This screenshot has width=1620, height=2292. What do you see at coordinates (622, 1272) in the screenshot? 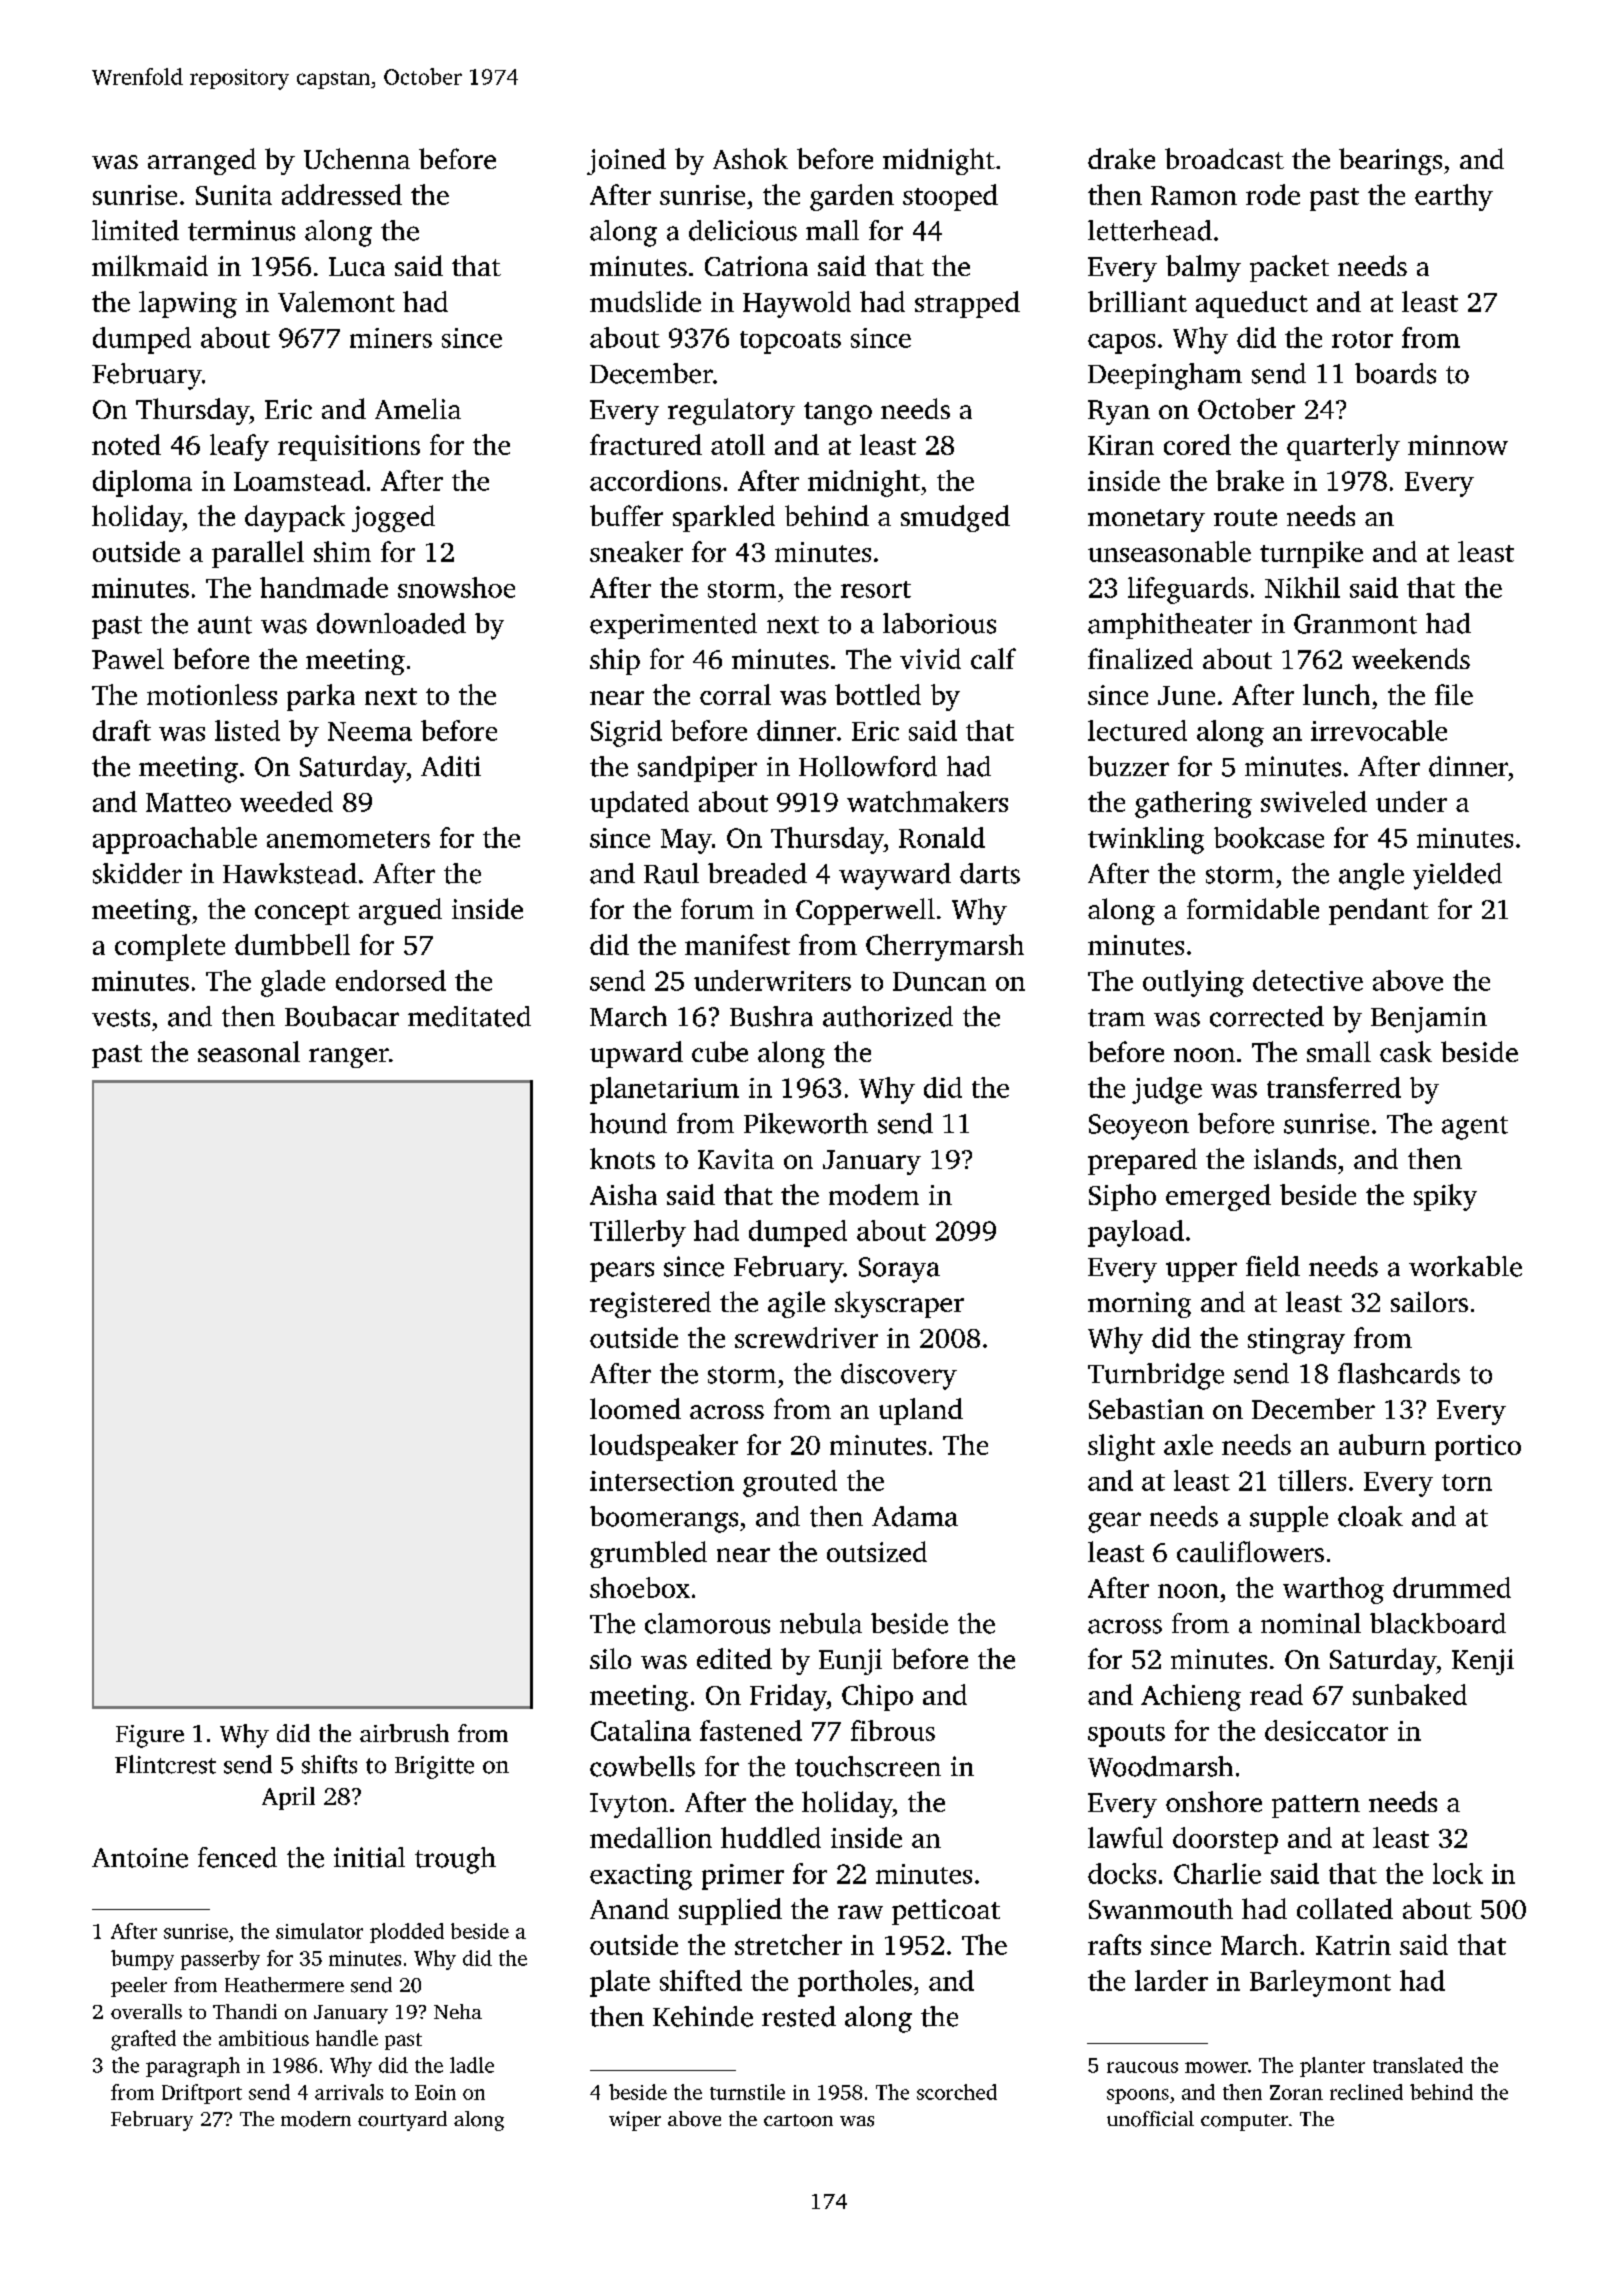
I see `pears` at bounding box center [622, 1272].
